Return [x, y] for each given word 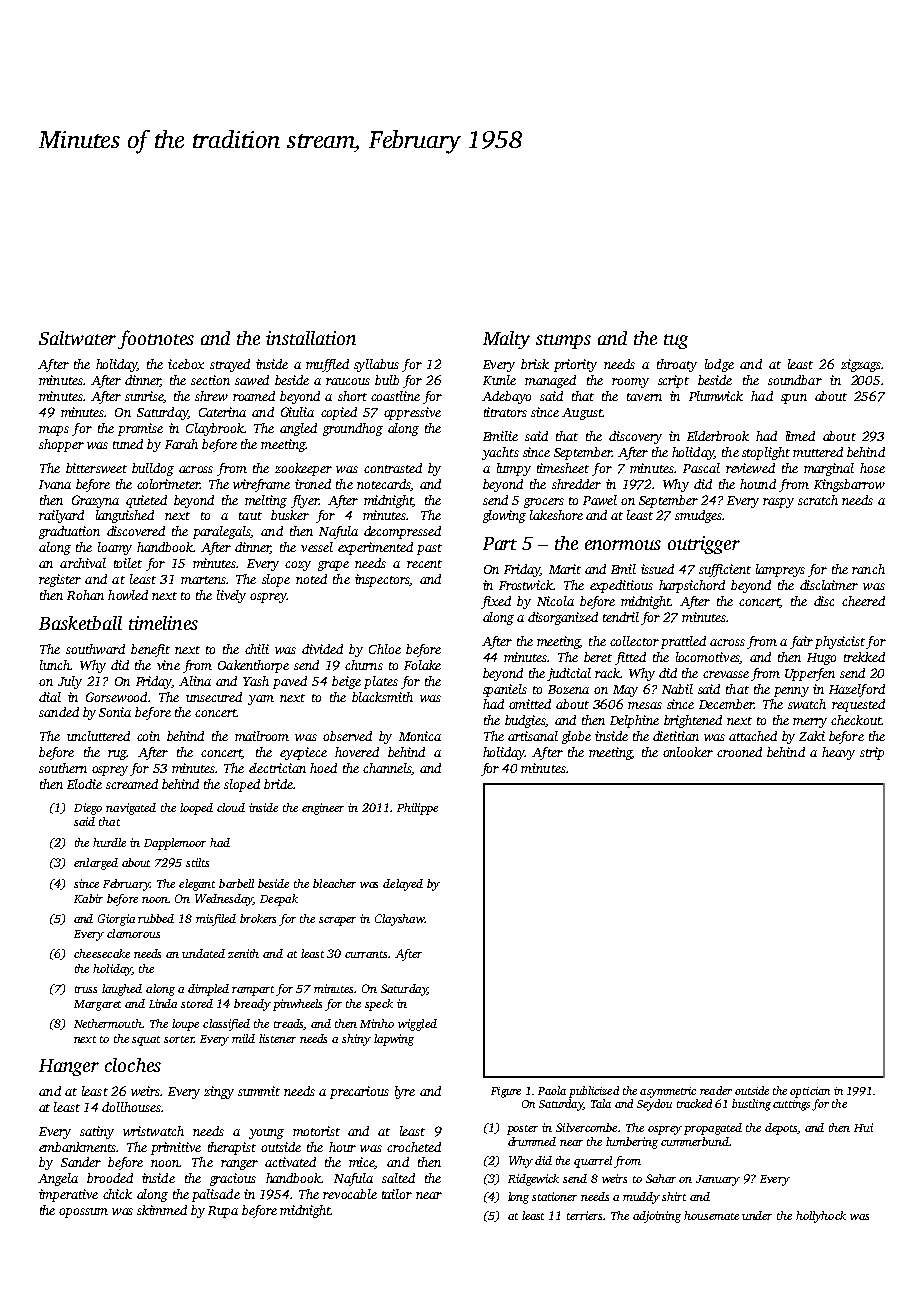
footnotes [156, 339]
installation [311, 338]
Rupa [223, 1212]
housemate [711, 1215]
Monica [420, 736]
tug [676, 341]
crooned [739, 752]
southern [63, 768]
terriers [584, 1215]
